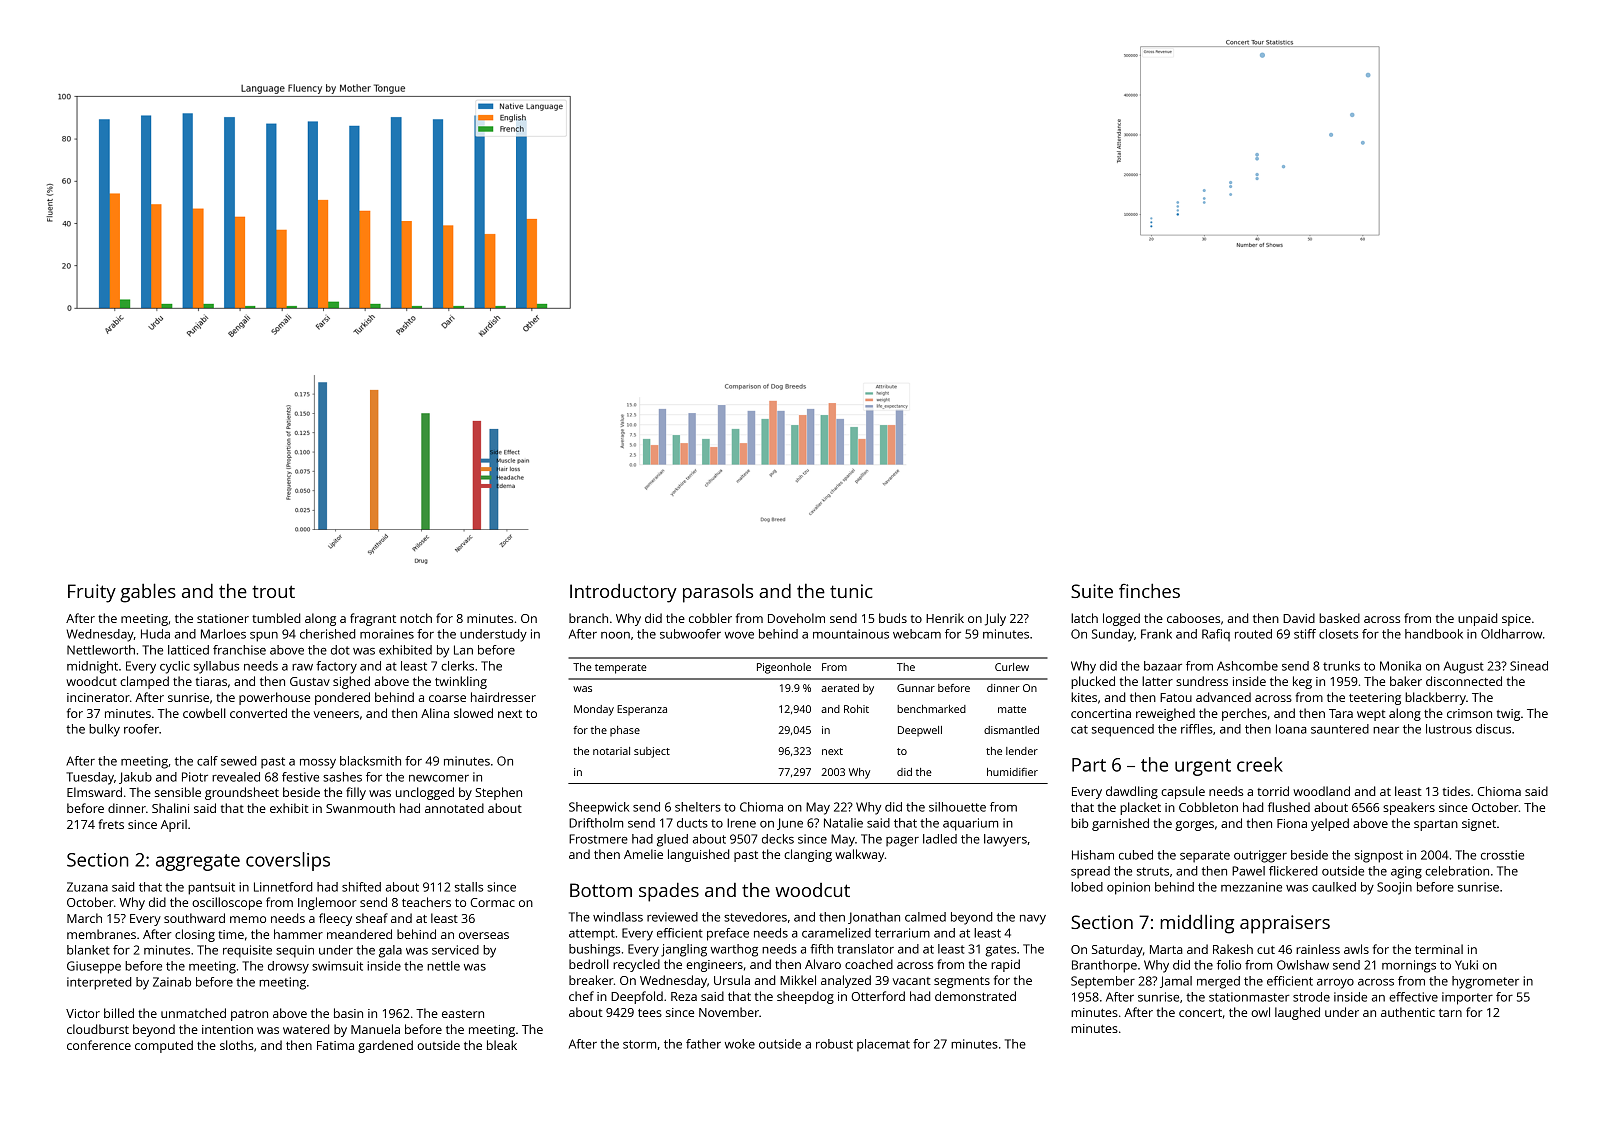  What do you see at coordinates (843, 823) in the screenshot?
I see `Natalie` at bounding box center [843, 823].
